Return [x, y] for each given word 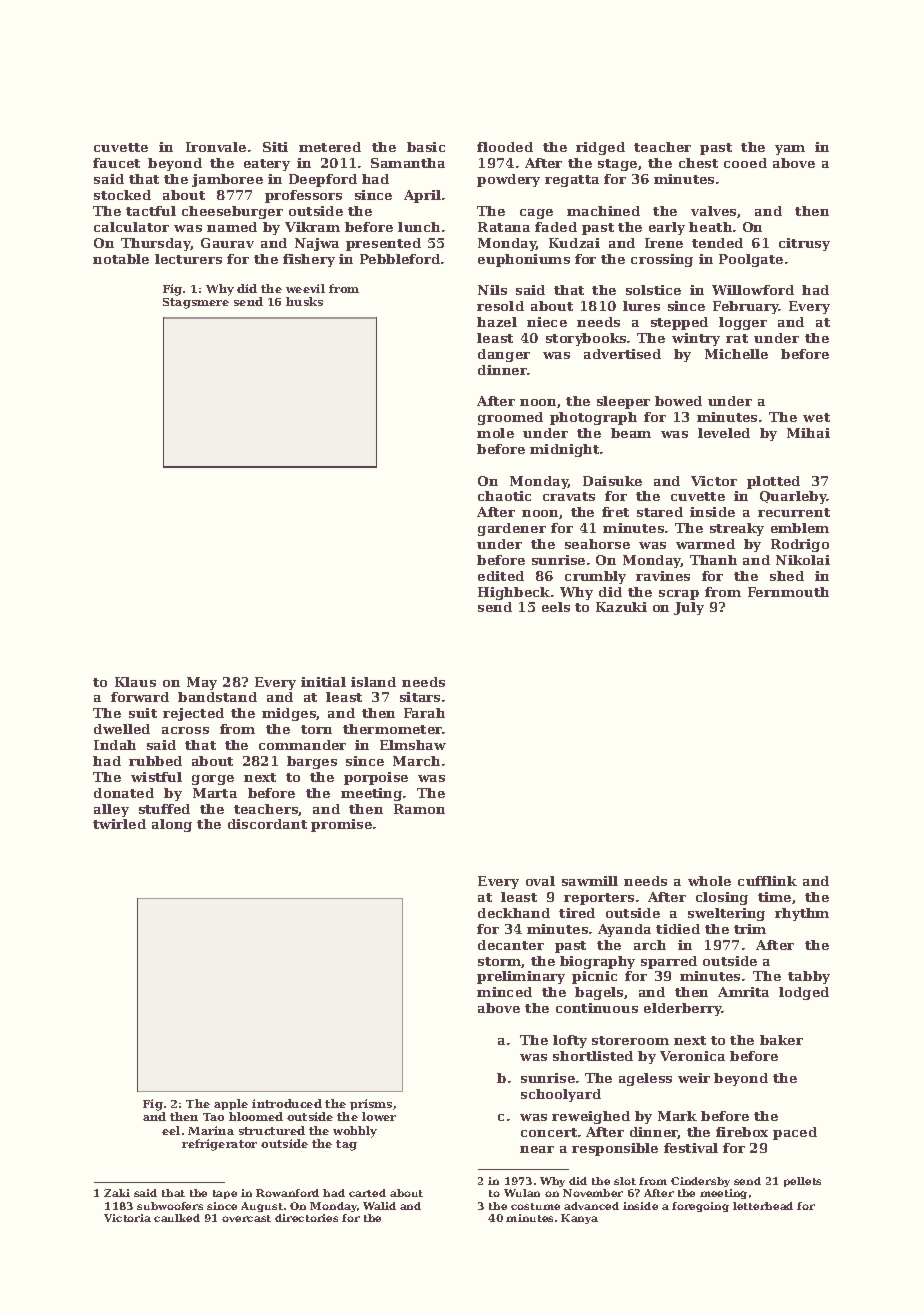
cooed [745, 163]
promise [341, 825]
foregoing [700, 1207]
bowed [678, 401]
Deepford [323, 180]
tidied [678, 929]
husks [304, 301]
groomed [510, 418]
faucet [116, 163]
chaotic [504, 496]
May [202, 683]
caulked [177, 1218]
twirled [119, 824]
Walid [379, 1206]
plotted [773, 482]
